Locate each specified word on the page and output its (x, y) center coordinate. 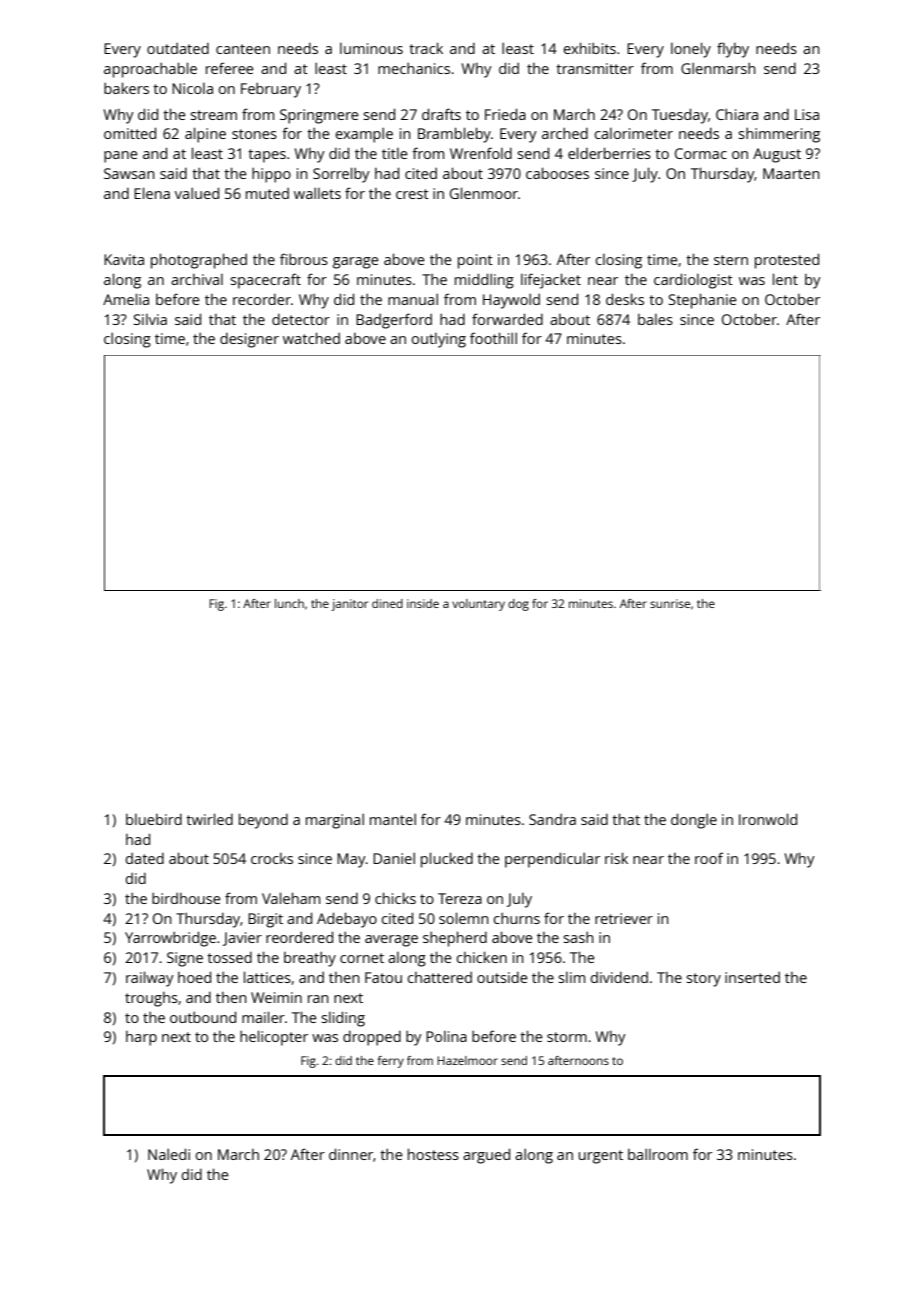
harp (141, 1038)
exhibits (590, 48)
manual (413, 299)
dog (518, 605)
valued (197, 193)
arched (565, 133)
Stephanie (703, 301)
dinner (351, 1154)
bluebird (154, 819)
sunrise (670, 603)
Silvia (150, 319)
